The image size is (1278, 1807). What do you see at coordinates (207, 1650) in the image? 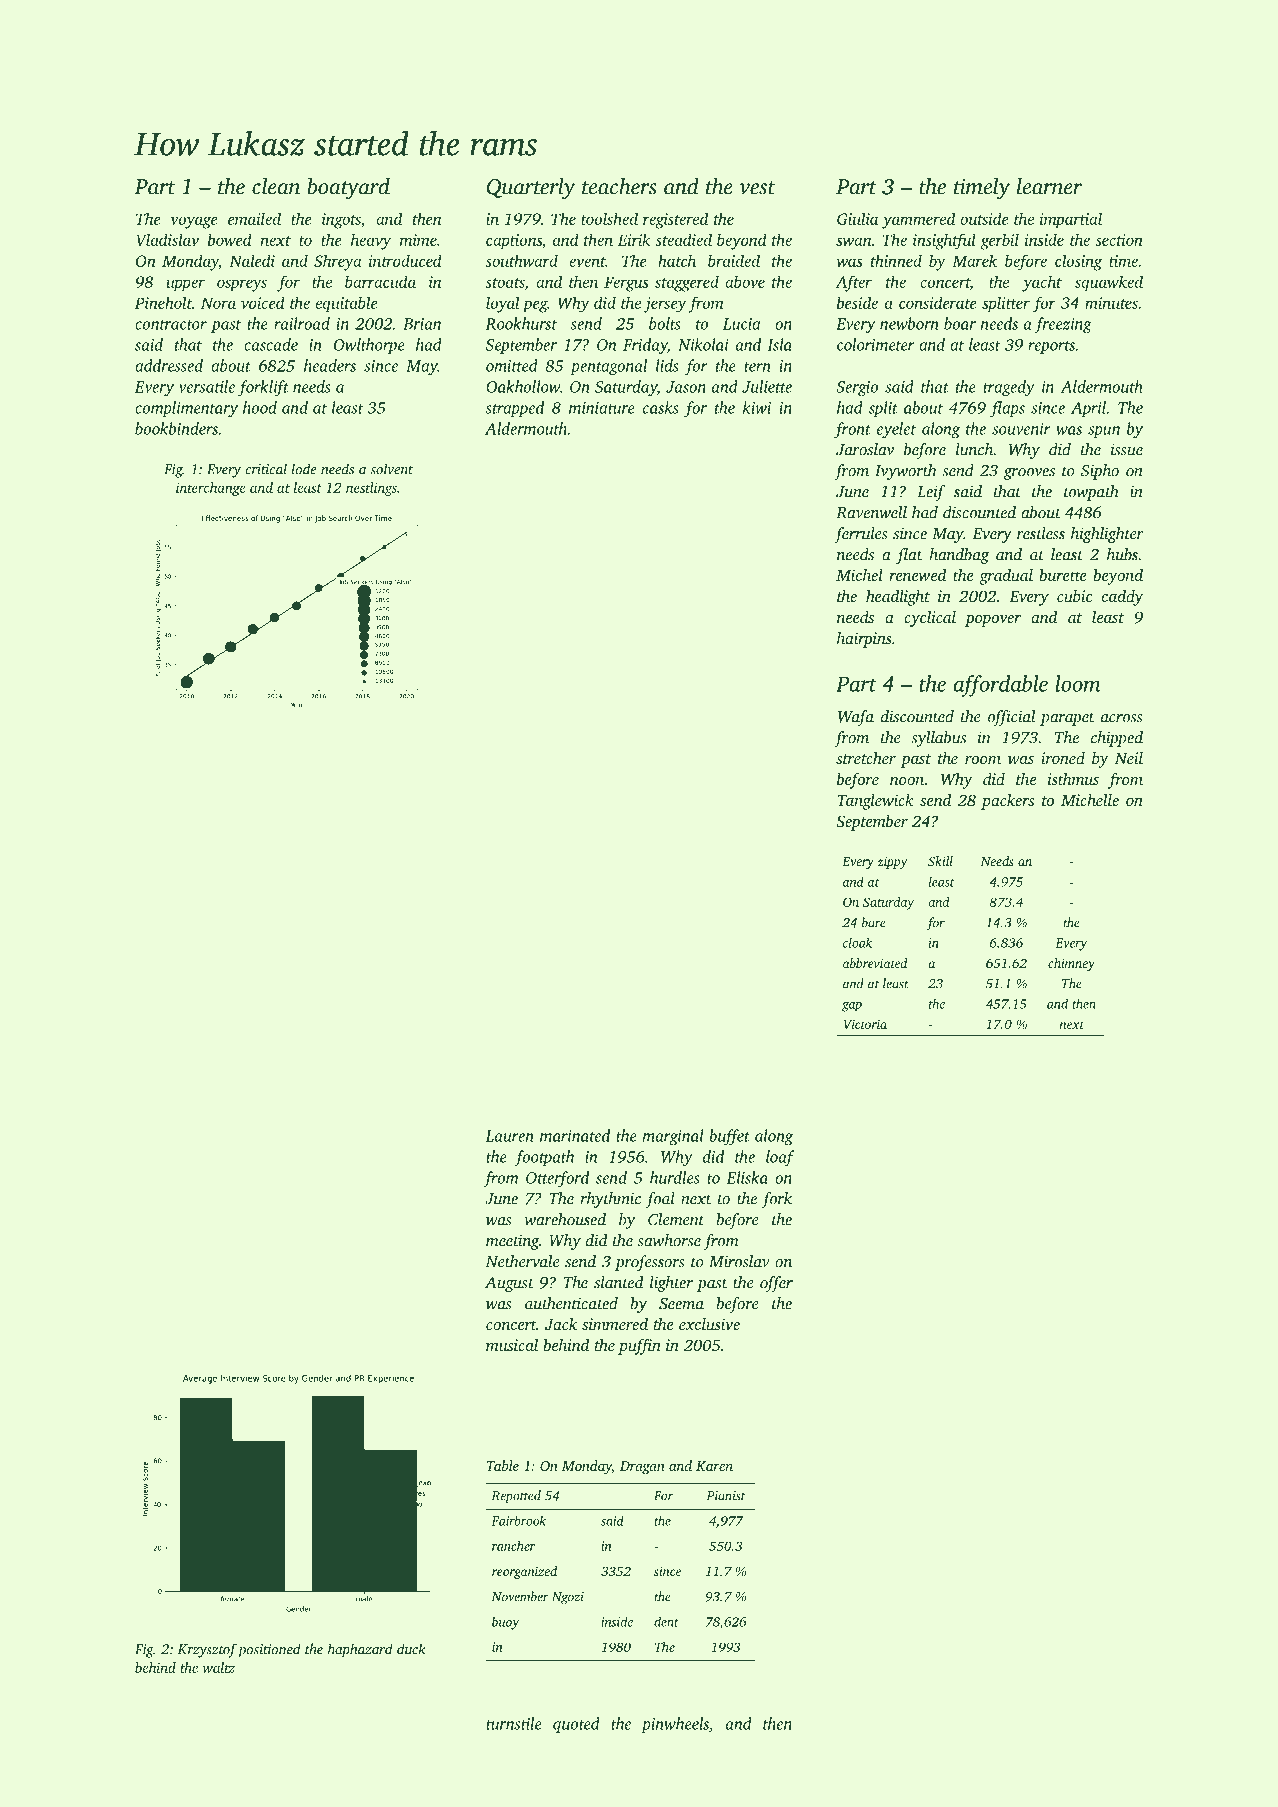
I see `Krzysztof` at bounding box center [207, 1650].
